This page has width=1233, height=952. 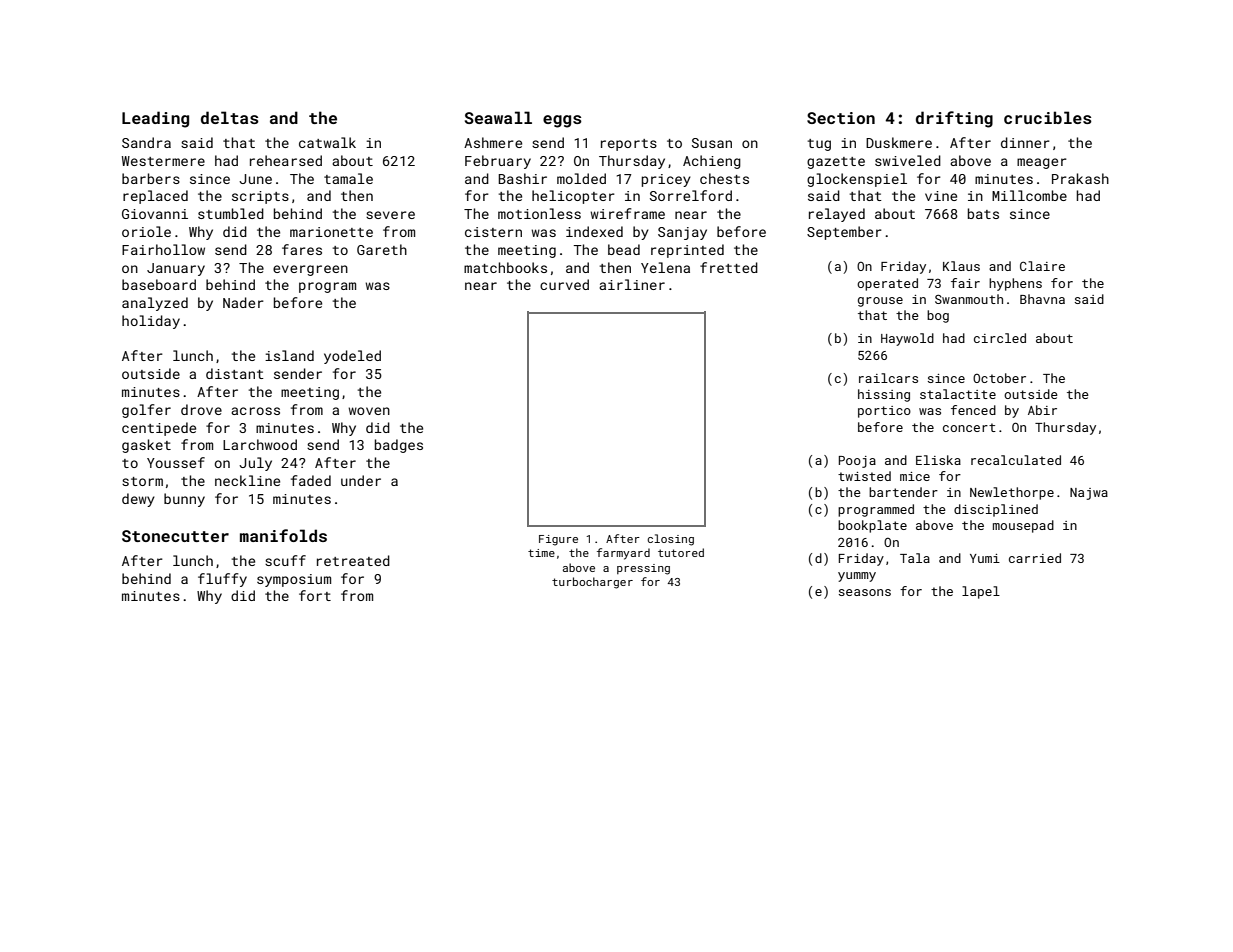 I want to click on vine, so click(x=941, y=196).
